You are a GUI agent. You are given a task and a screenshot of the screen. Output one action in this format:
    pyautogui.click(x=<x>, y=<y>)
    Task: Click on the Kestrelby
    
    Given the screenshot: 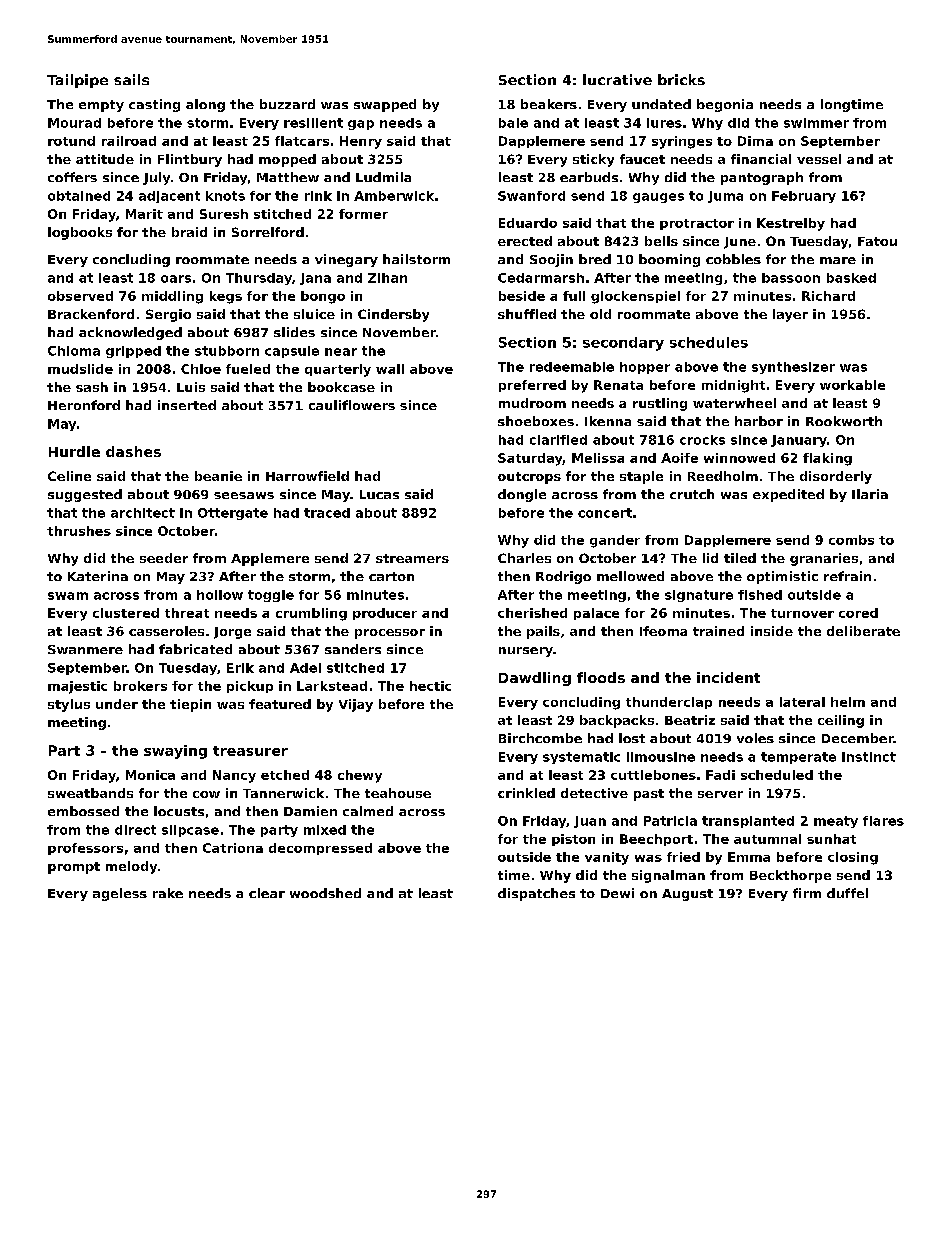 What is the action you would take?
    pyautogui.click(x=791, y=224)
